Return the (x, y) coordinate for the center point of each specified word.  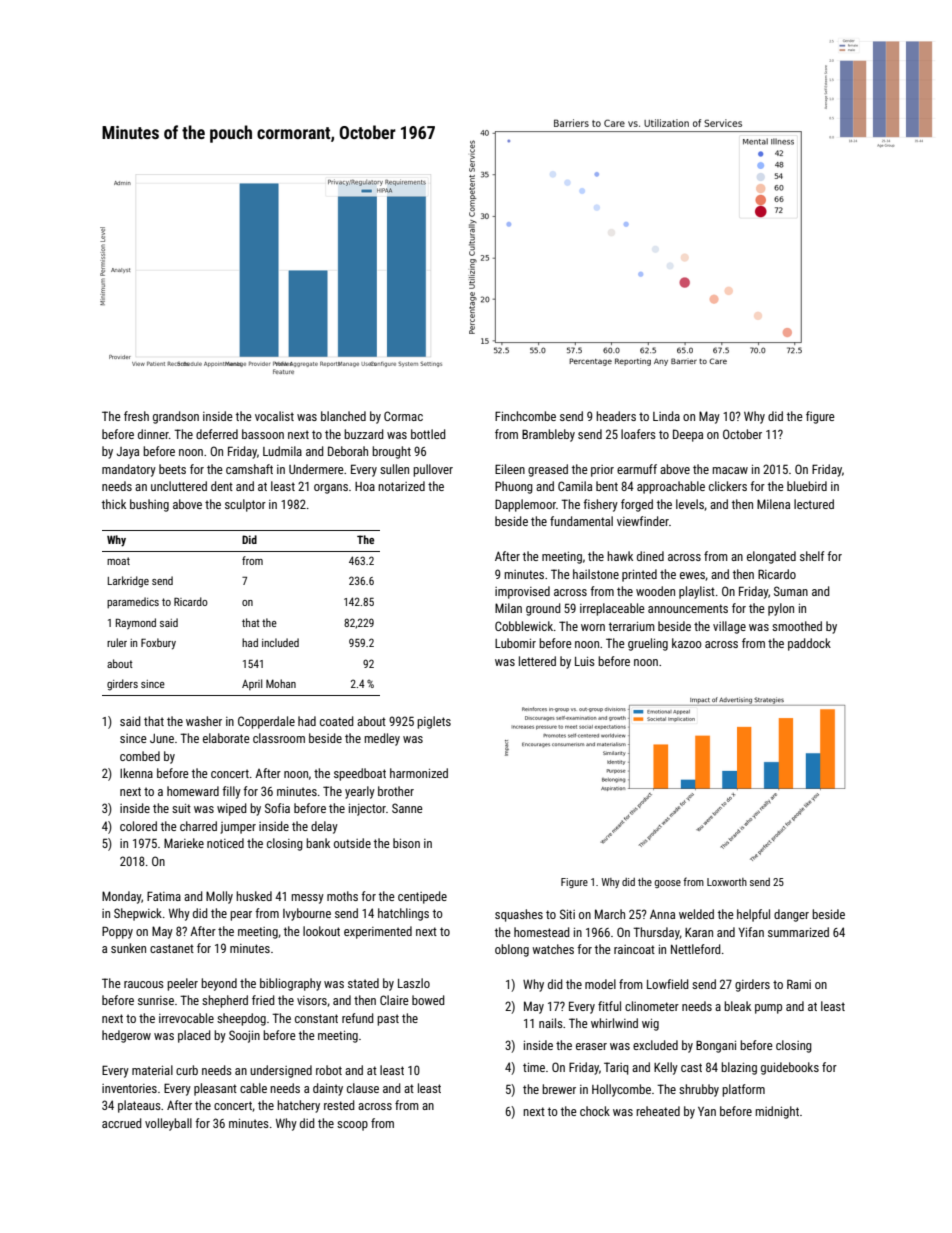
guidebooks (790, 1068)
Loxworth (727, 882)
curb (187, 1070)
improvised (522, 592)
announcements (688, 608)
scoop (352, 1126)
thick (114, 504)
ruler (117, 642)
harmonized (419, 773)
